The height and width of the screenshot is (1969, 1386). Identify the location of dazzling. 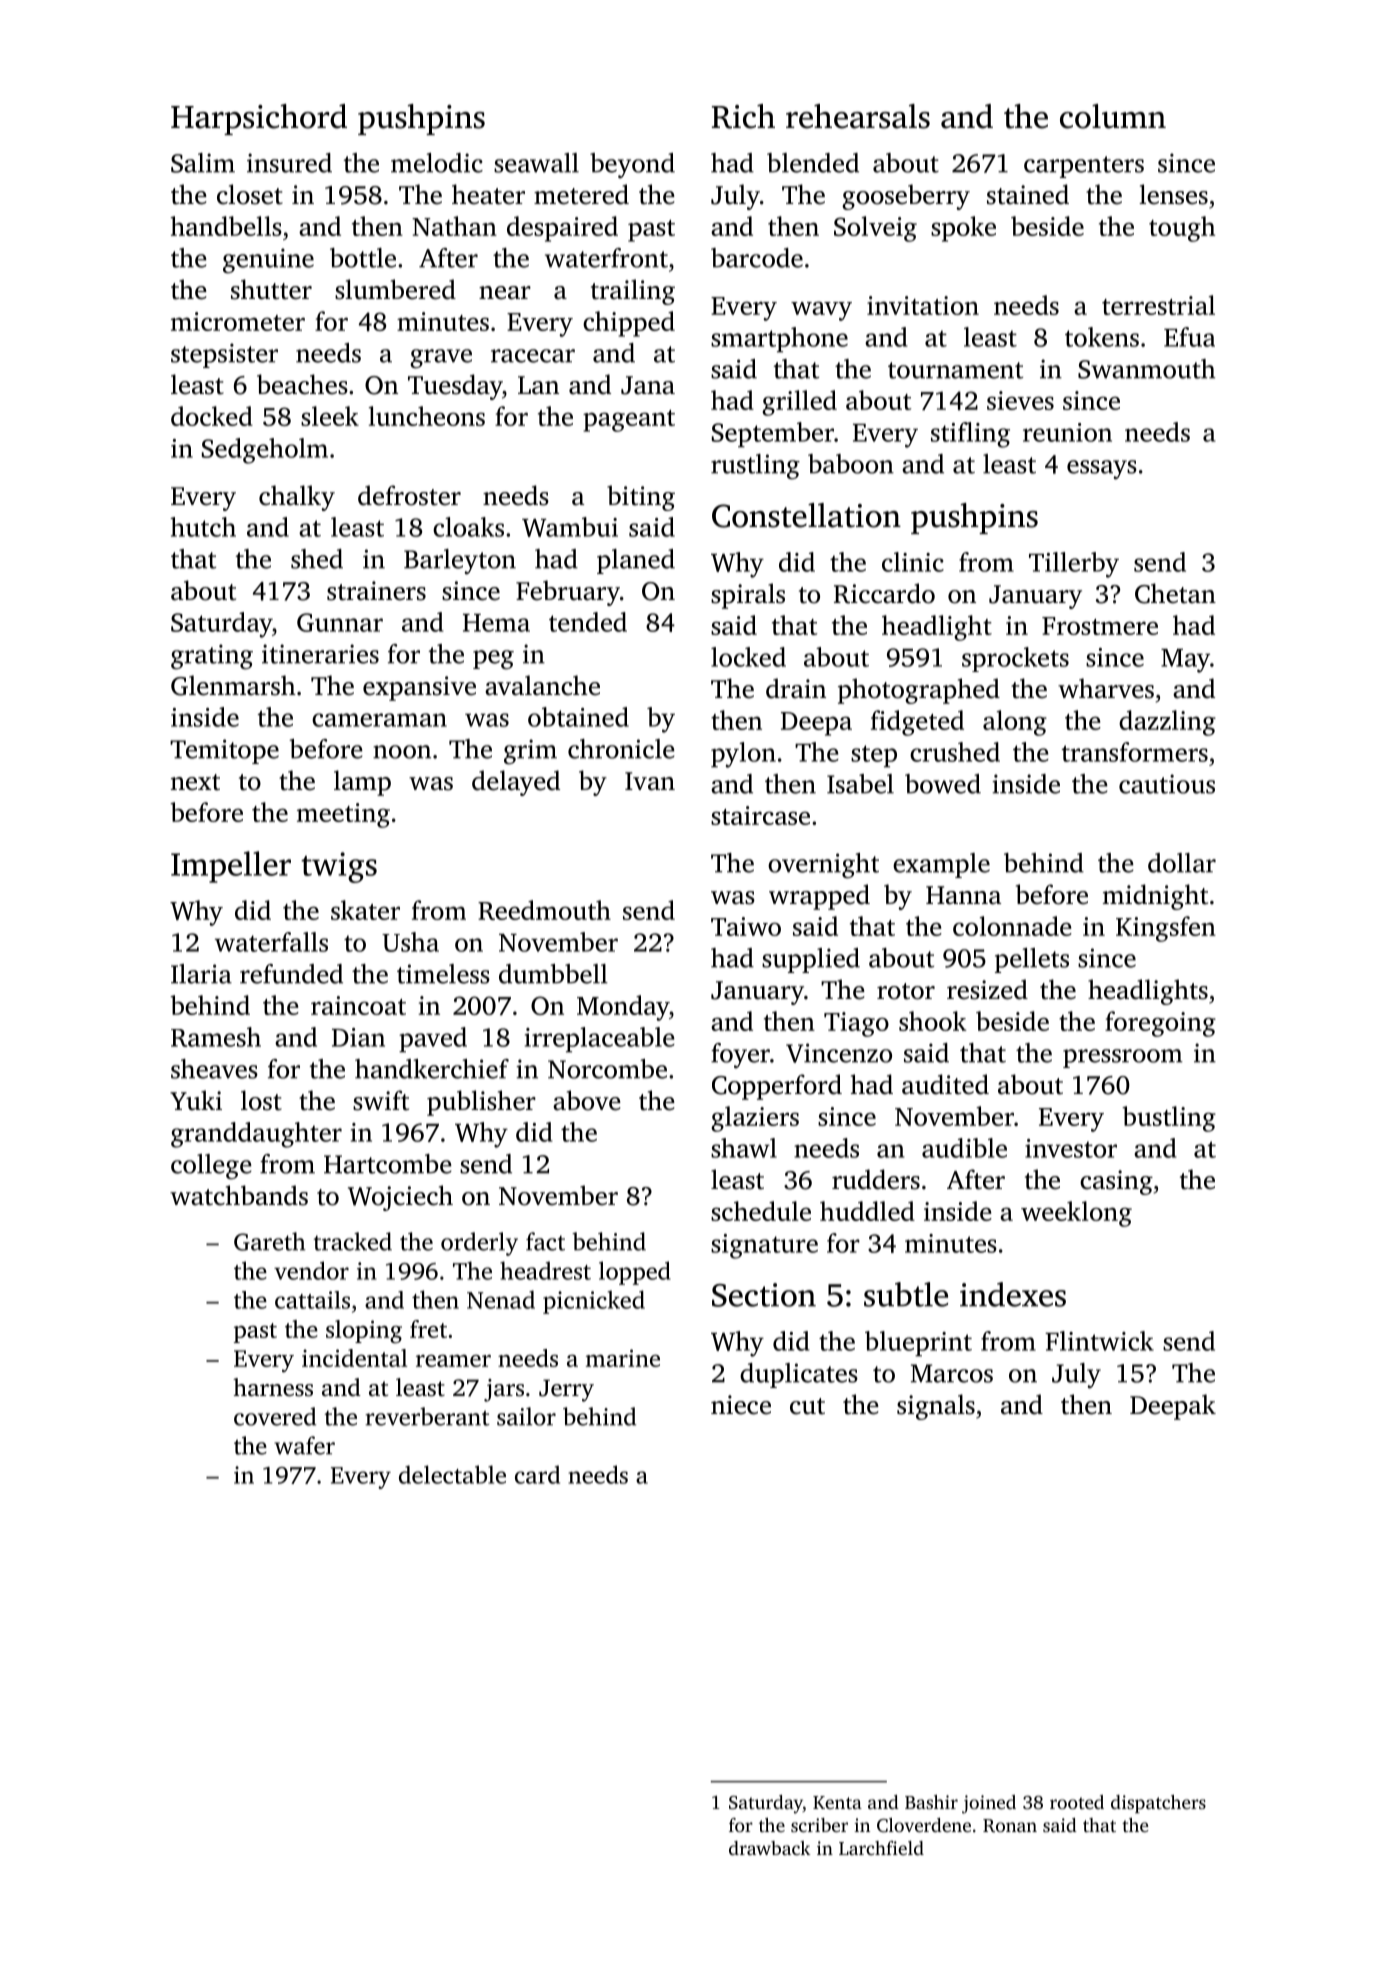
(1167, 723).
